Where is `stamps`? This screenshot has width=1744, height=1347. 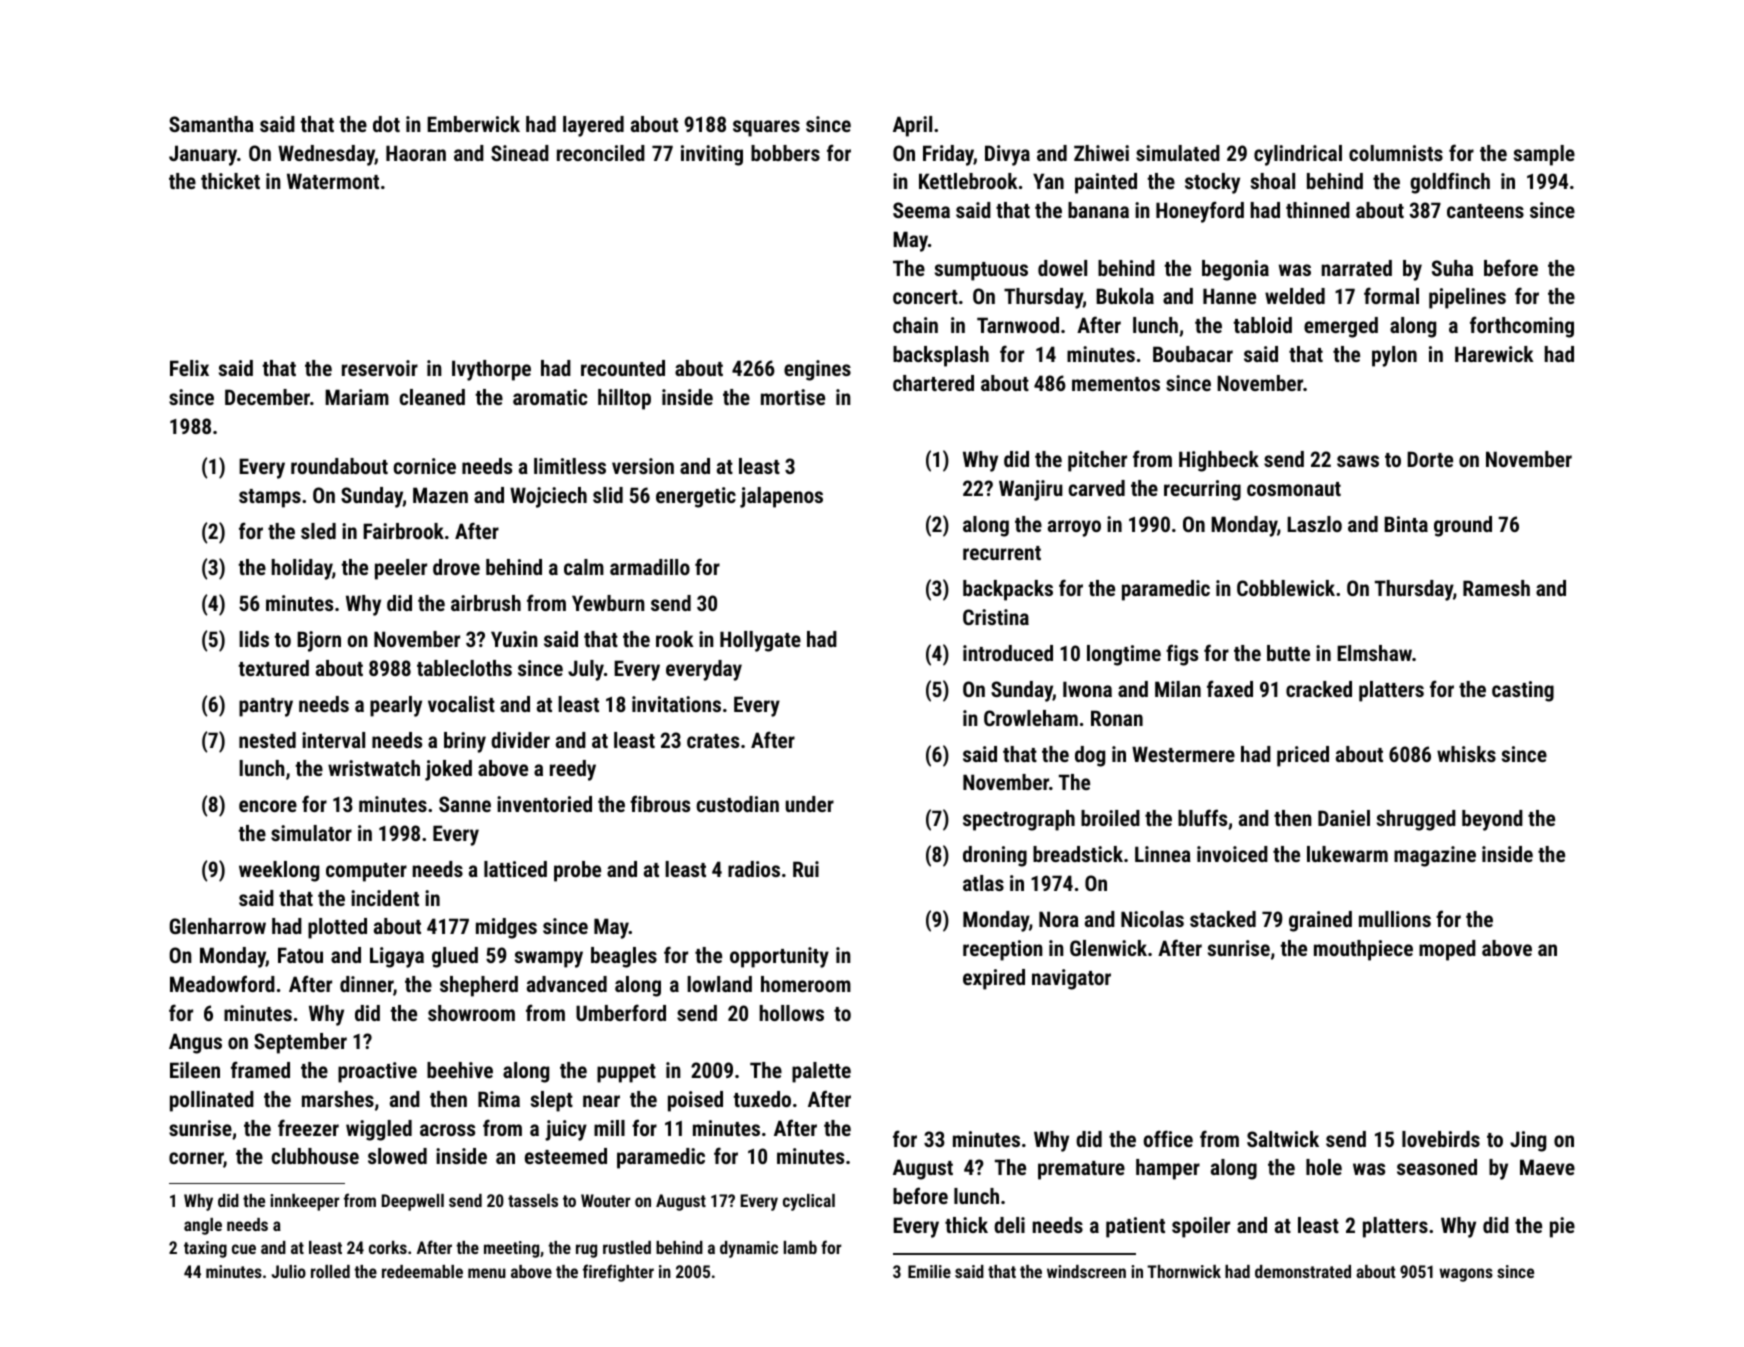
stamps is located at coordinates (270, 498).
